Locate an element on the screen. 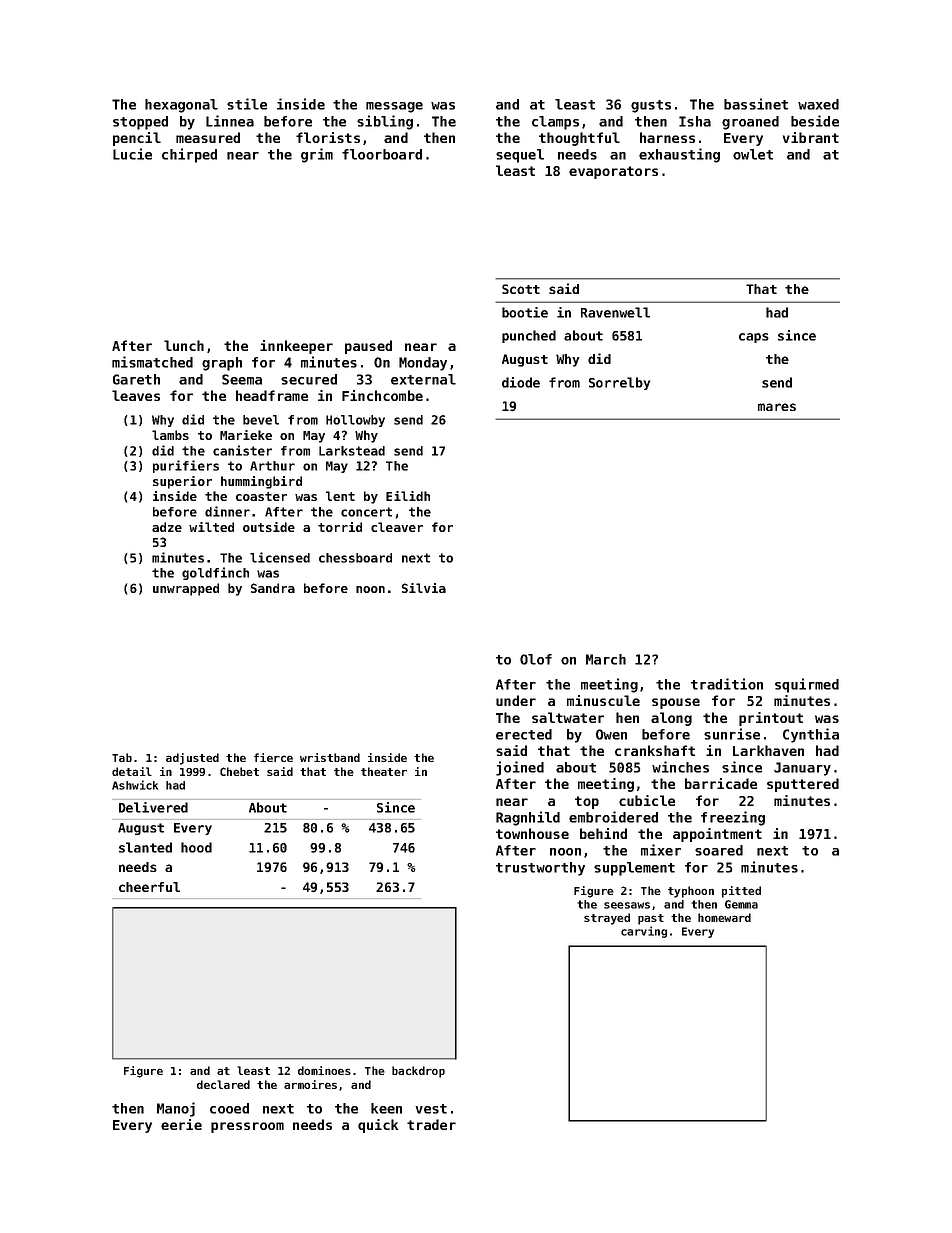 The image size is (952, 1233). sputtered is located at coordinates (803, 785).
